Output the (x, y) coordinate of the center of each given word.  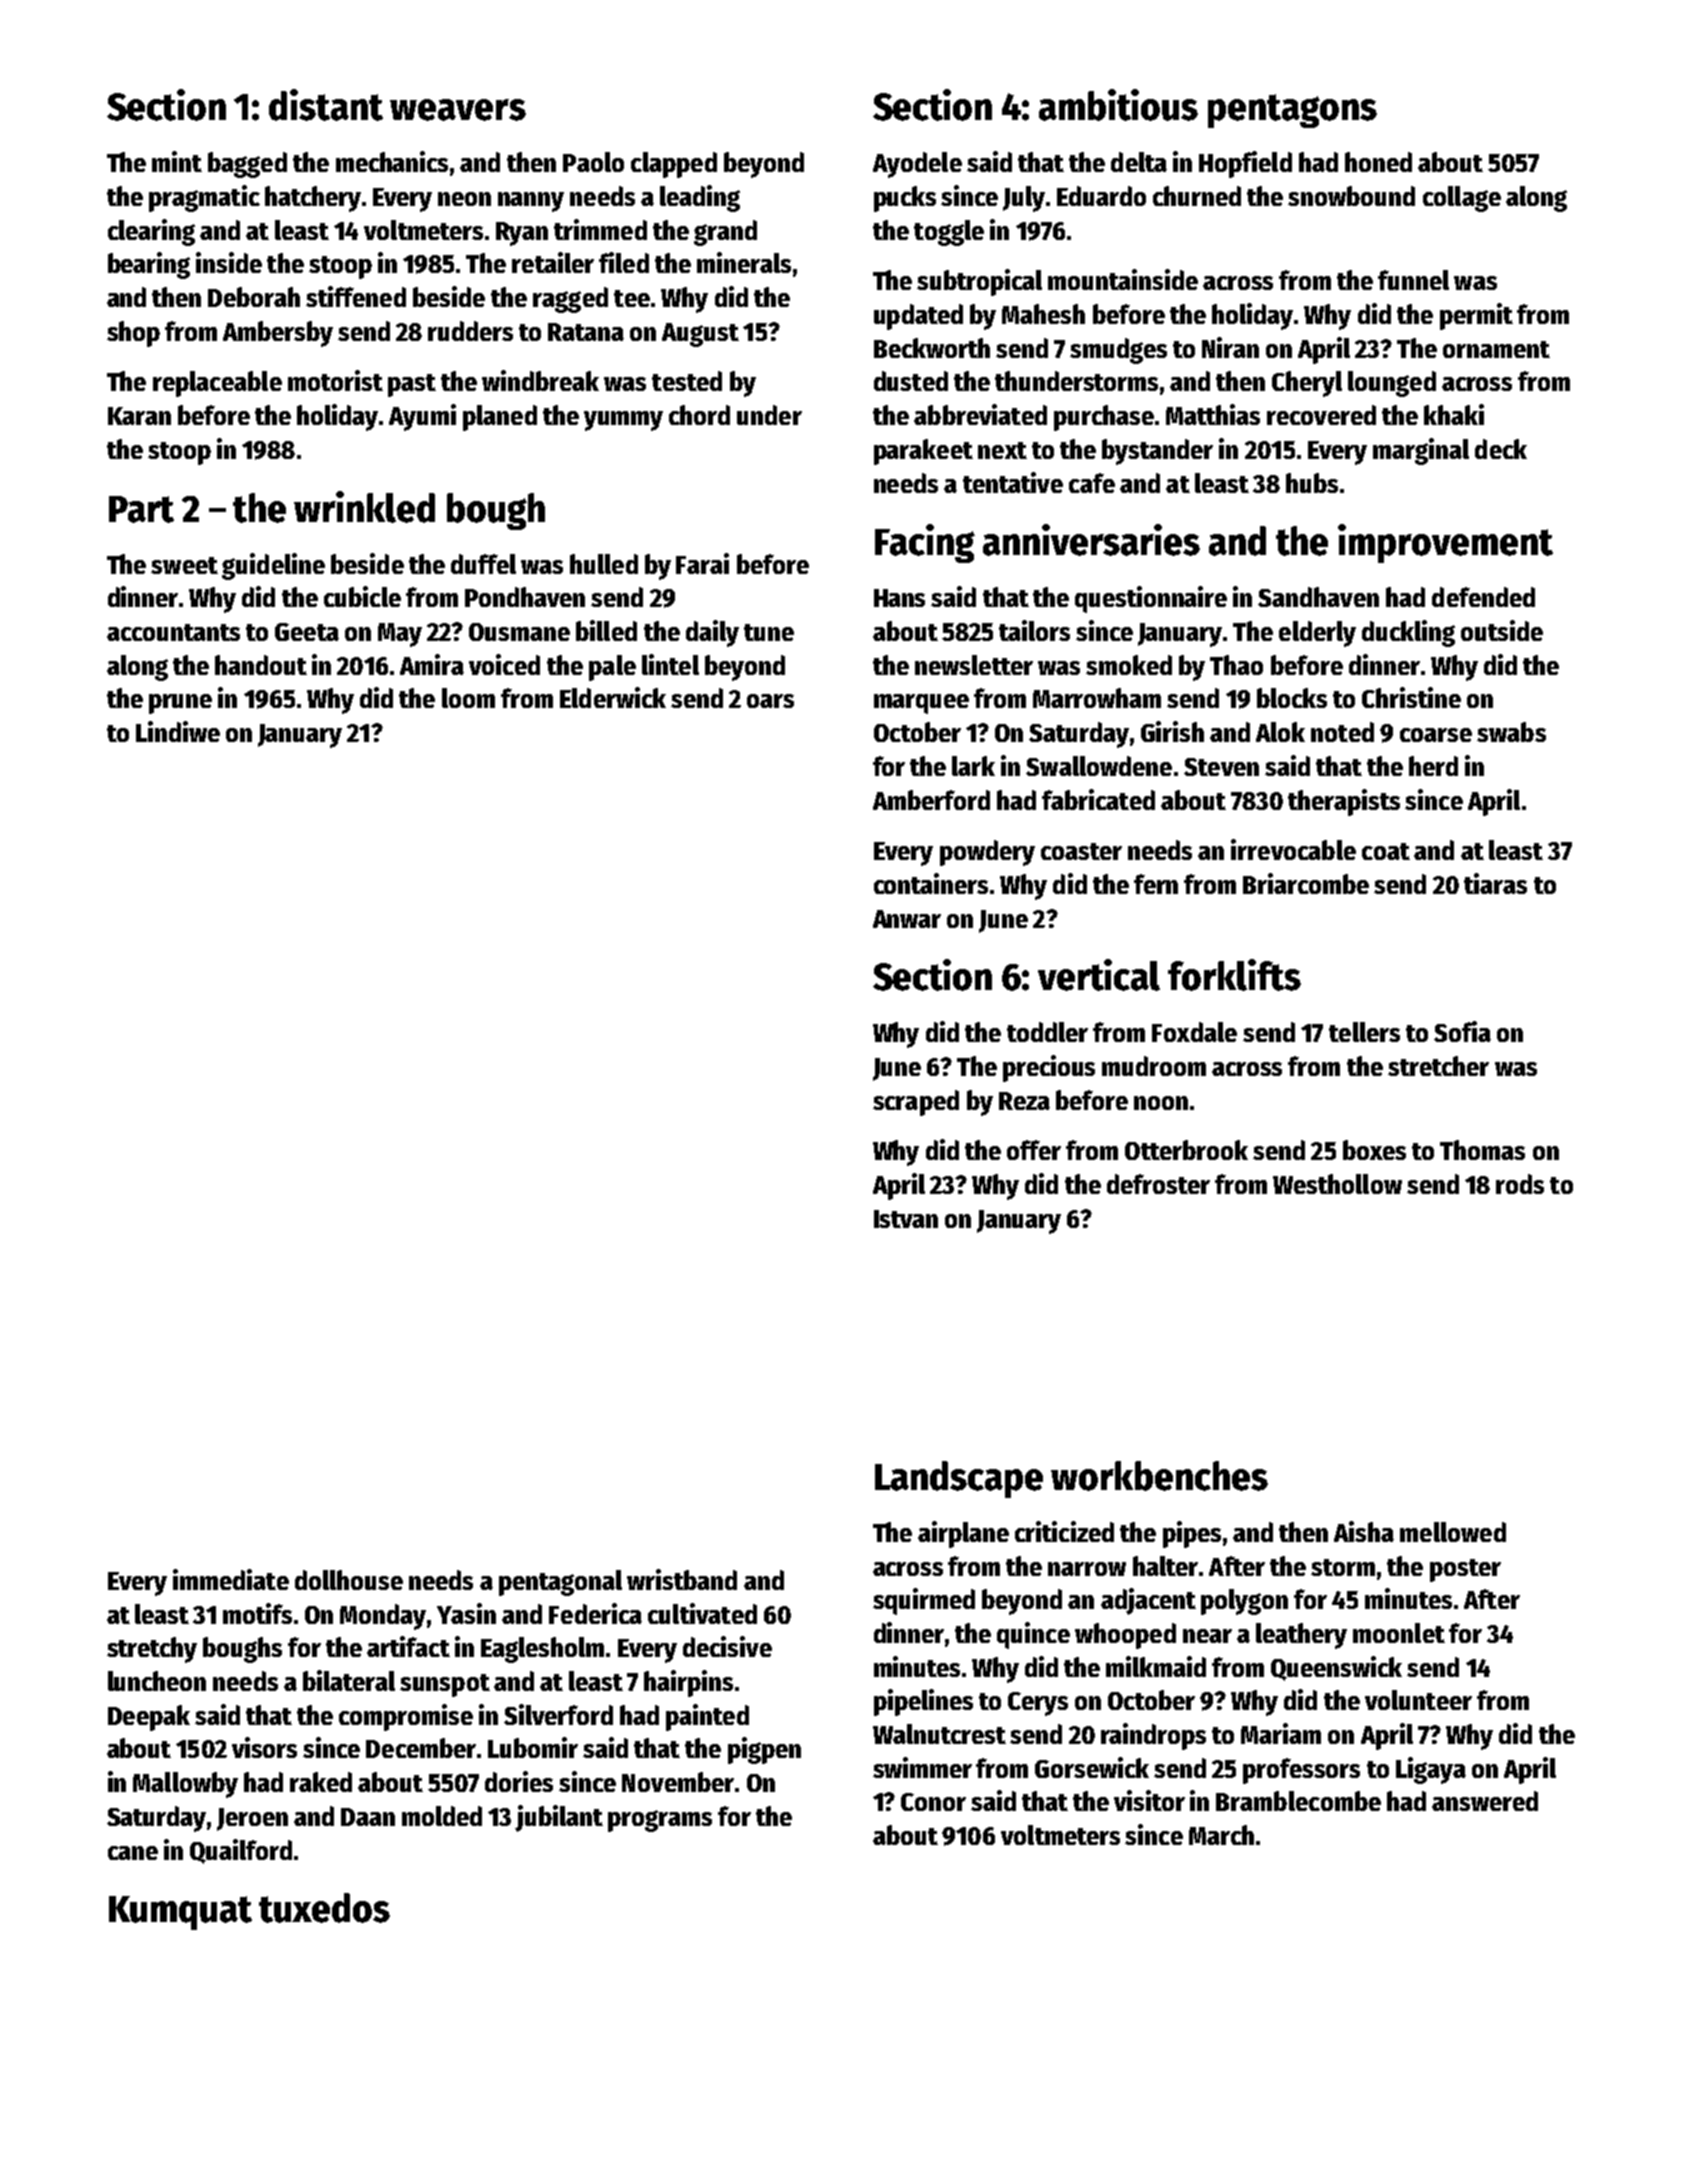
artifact (408, 1646)
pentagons (1292, 111)
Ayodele (917, 165)
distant (326, 105)
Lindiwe (178, 731)
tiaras (1495, 883)
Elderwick (613, 697)
